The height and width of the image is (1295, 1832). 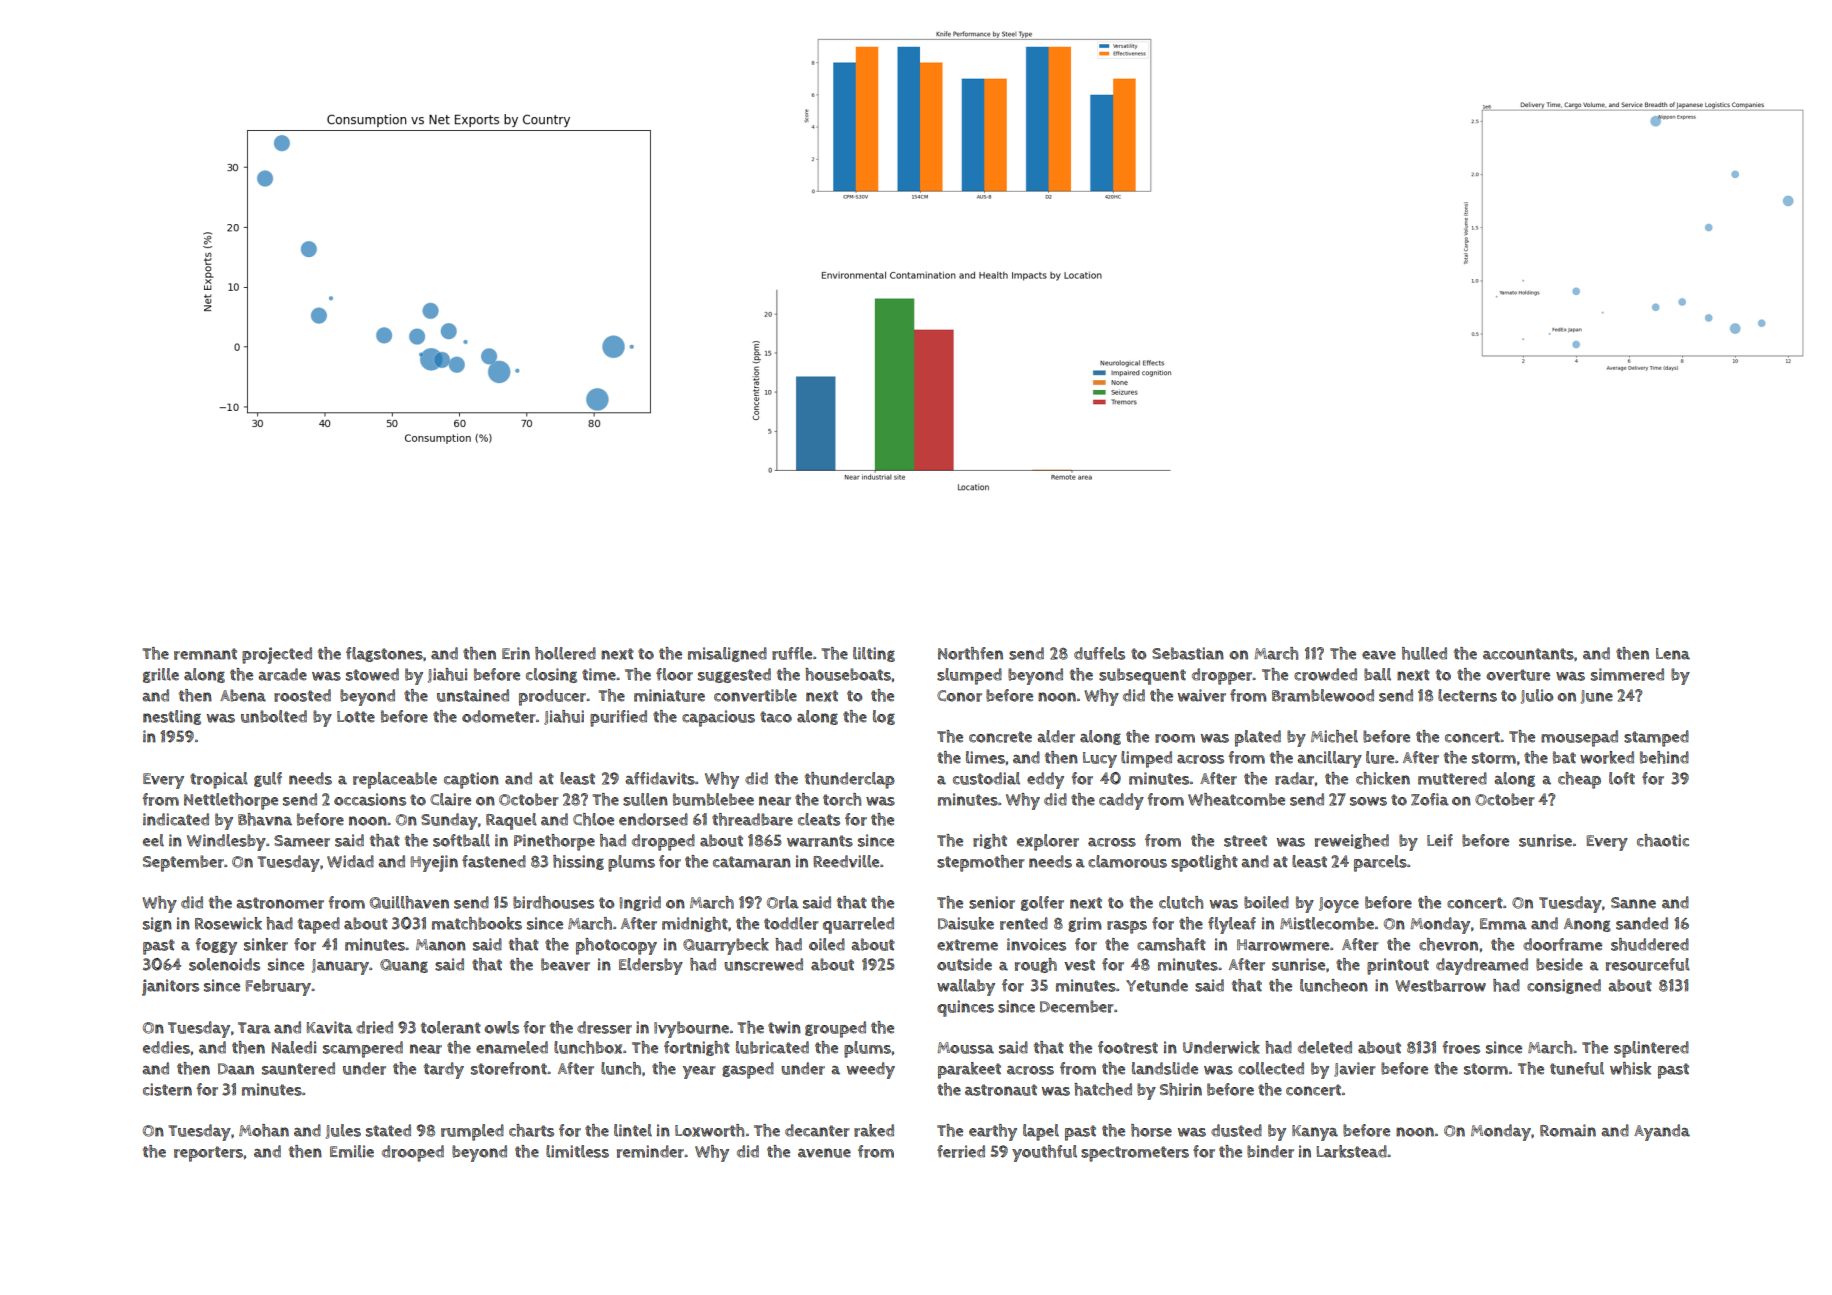 What do you see at coordinates (616, 946) in the image?
I see `photocopy` at bounding box center [616, 946].
